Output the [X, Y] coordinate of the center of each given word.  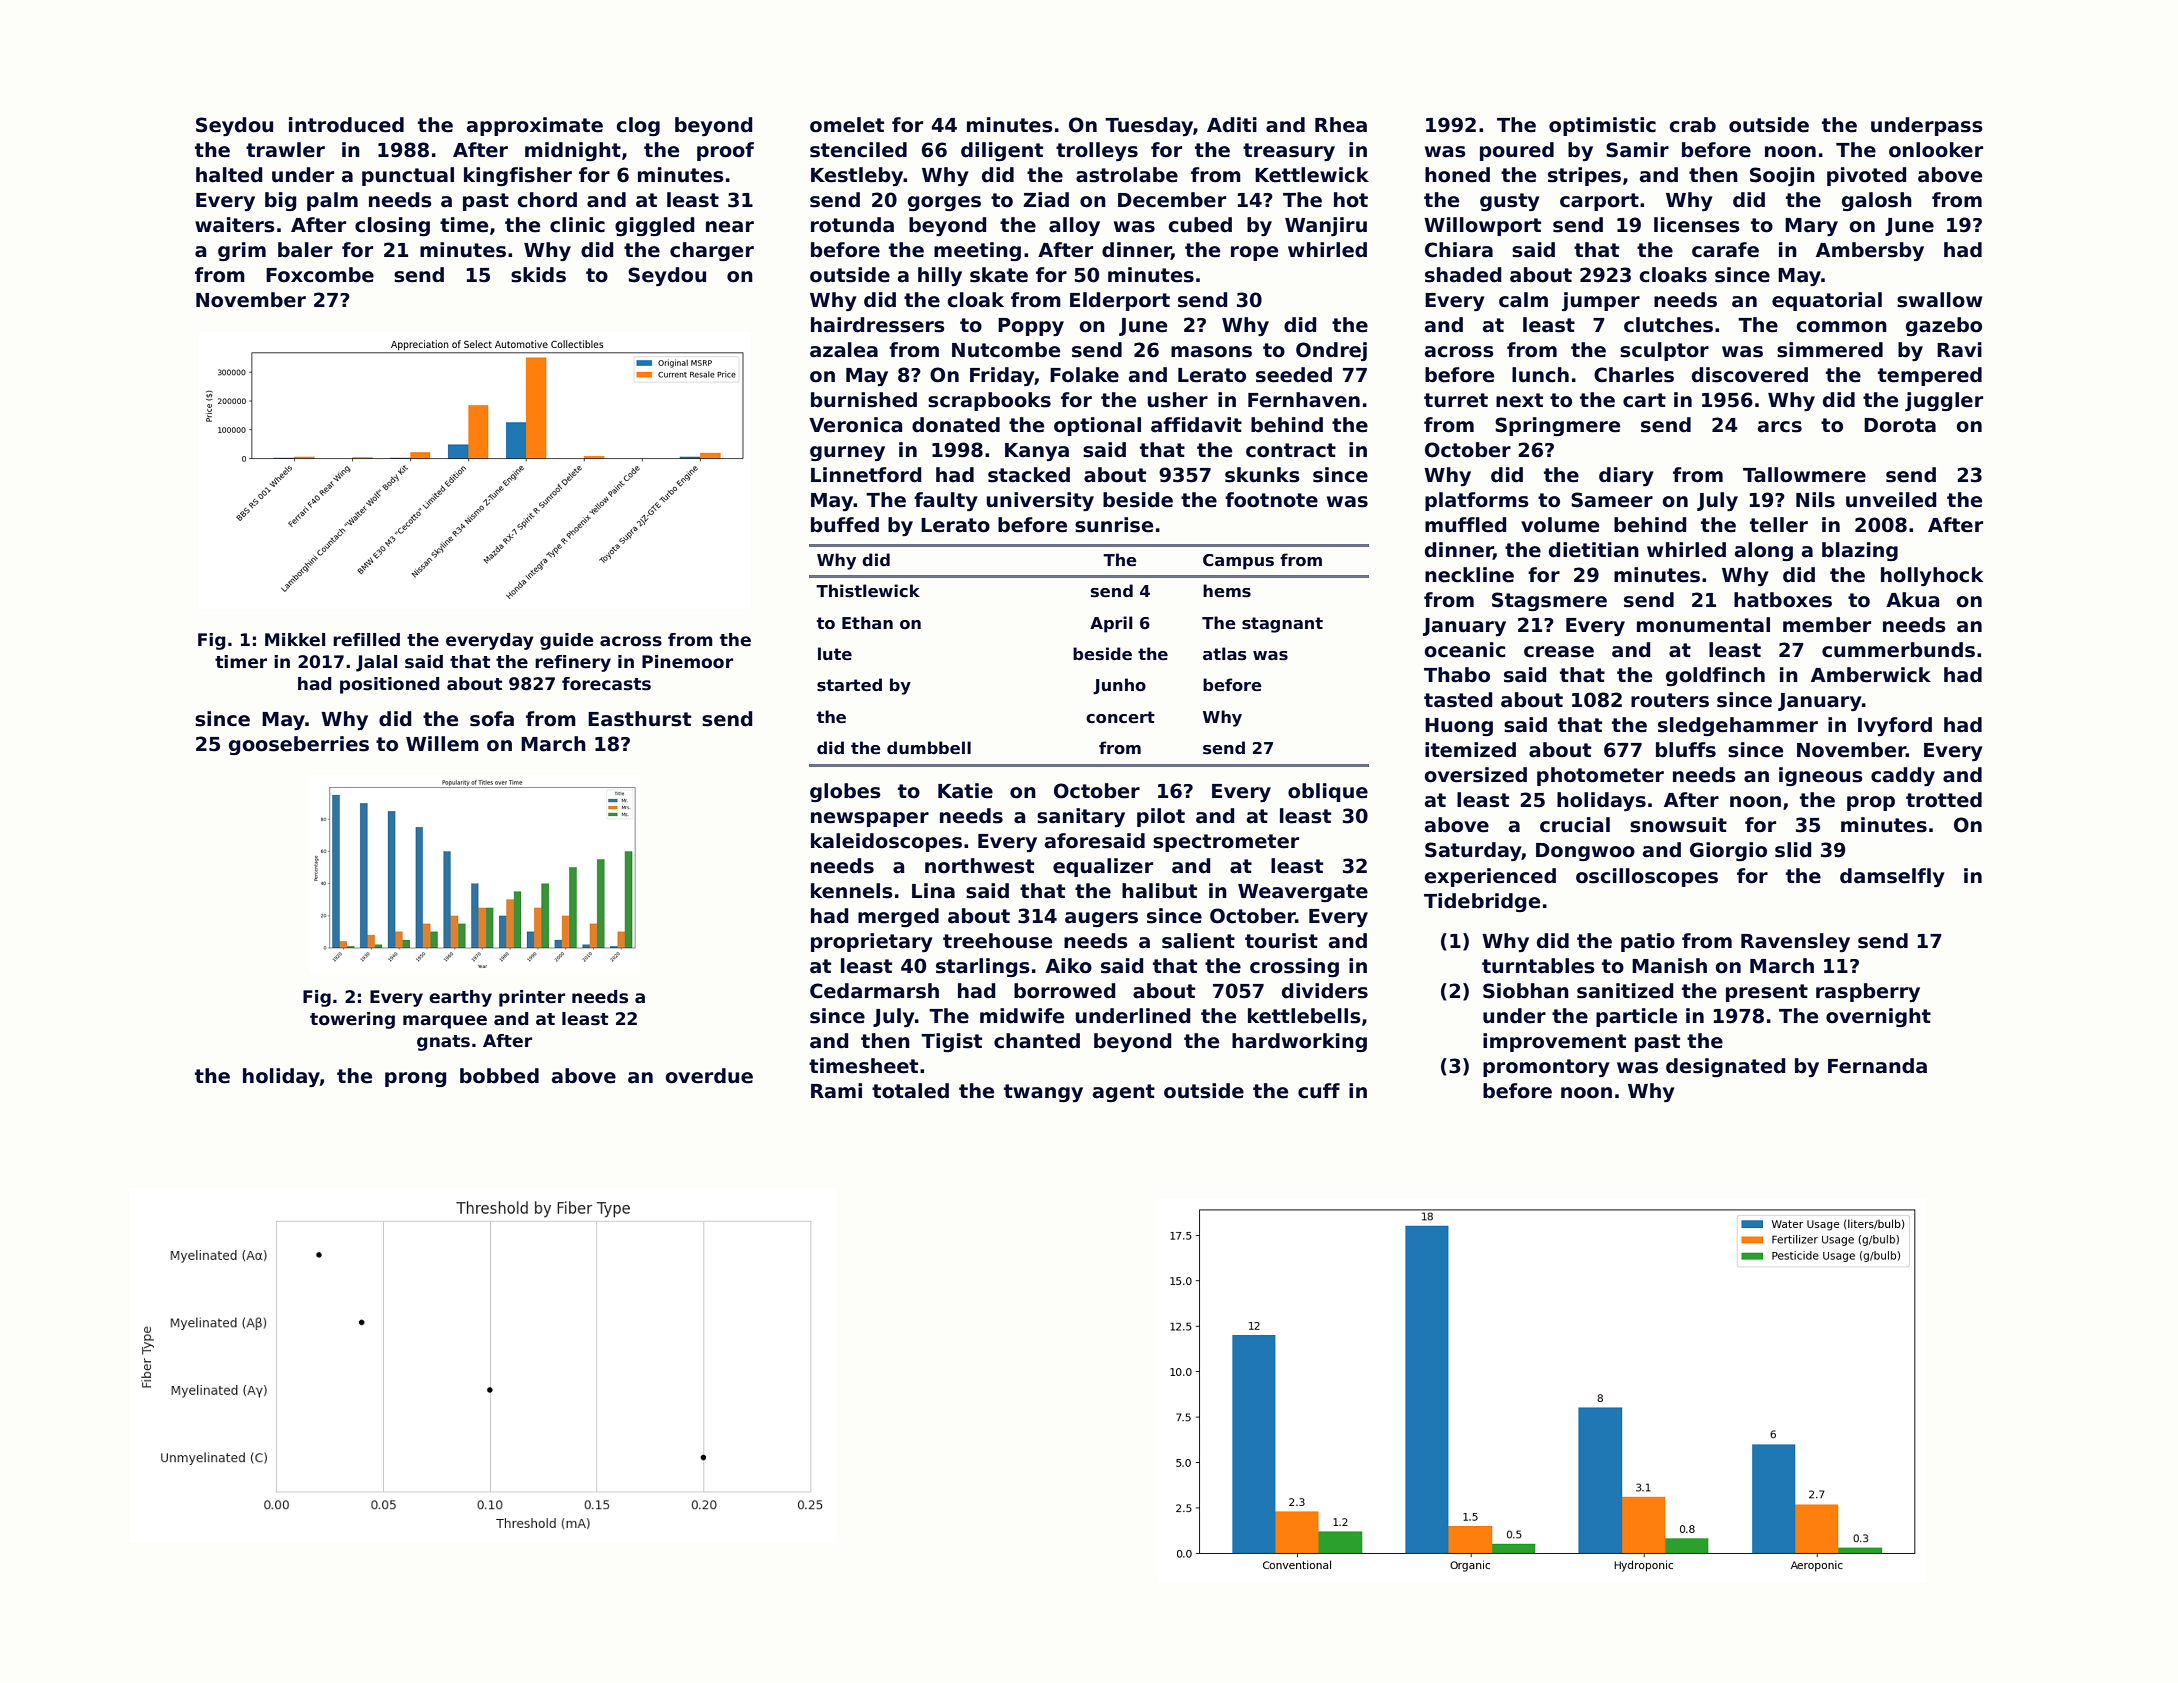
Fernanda [1877, 1066]
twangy [1043, 1093]
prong [416, 1079]
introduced [346, 125]
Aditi [1232, 125]
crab [1692, 125]
